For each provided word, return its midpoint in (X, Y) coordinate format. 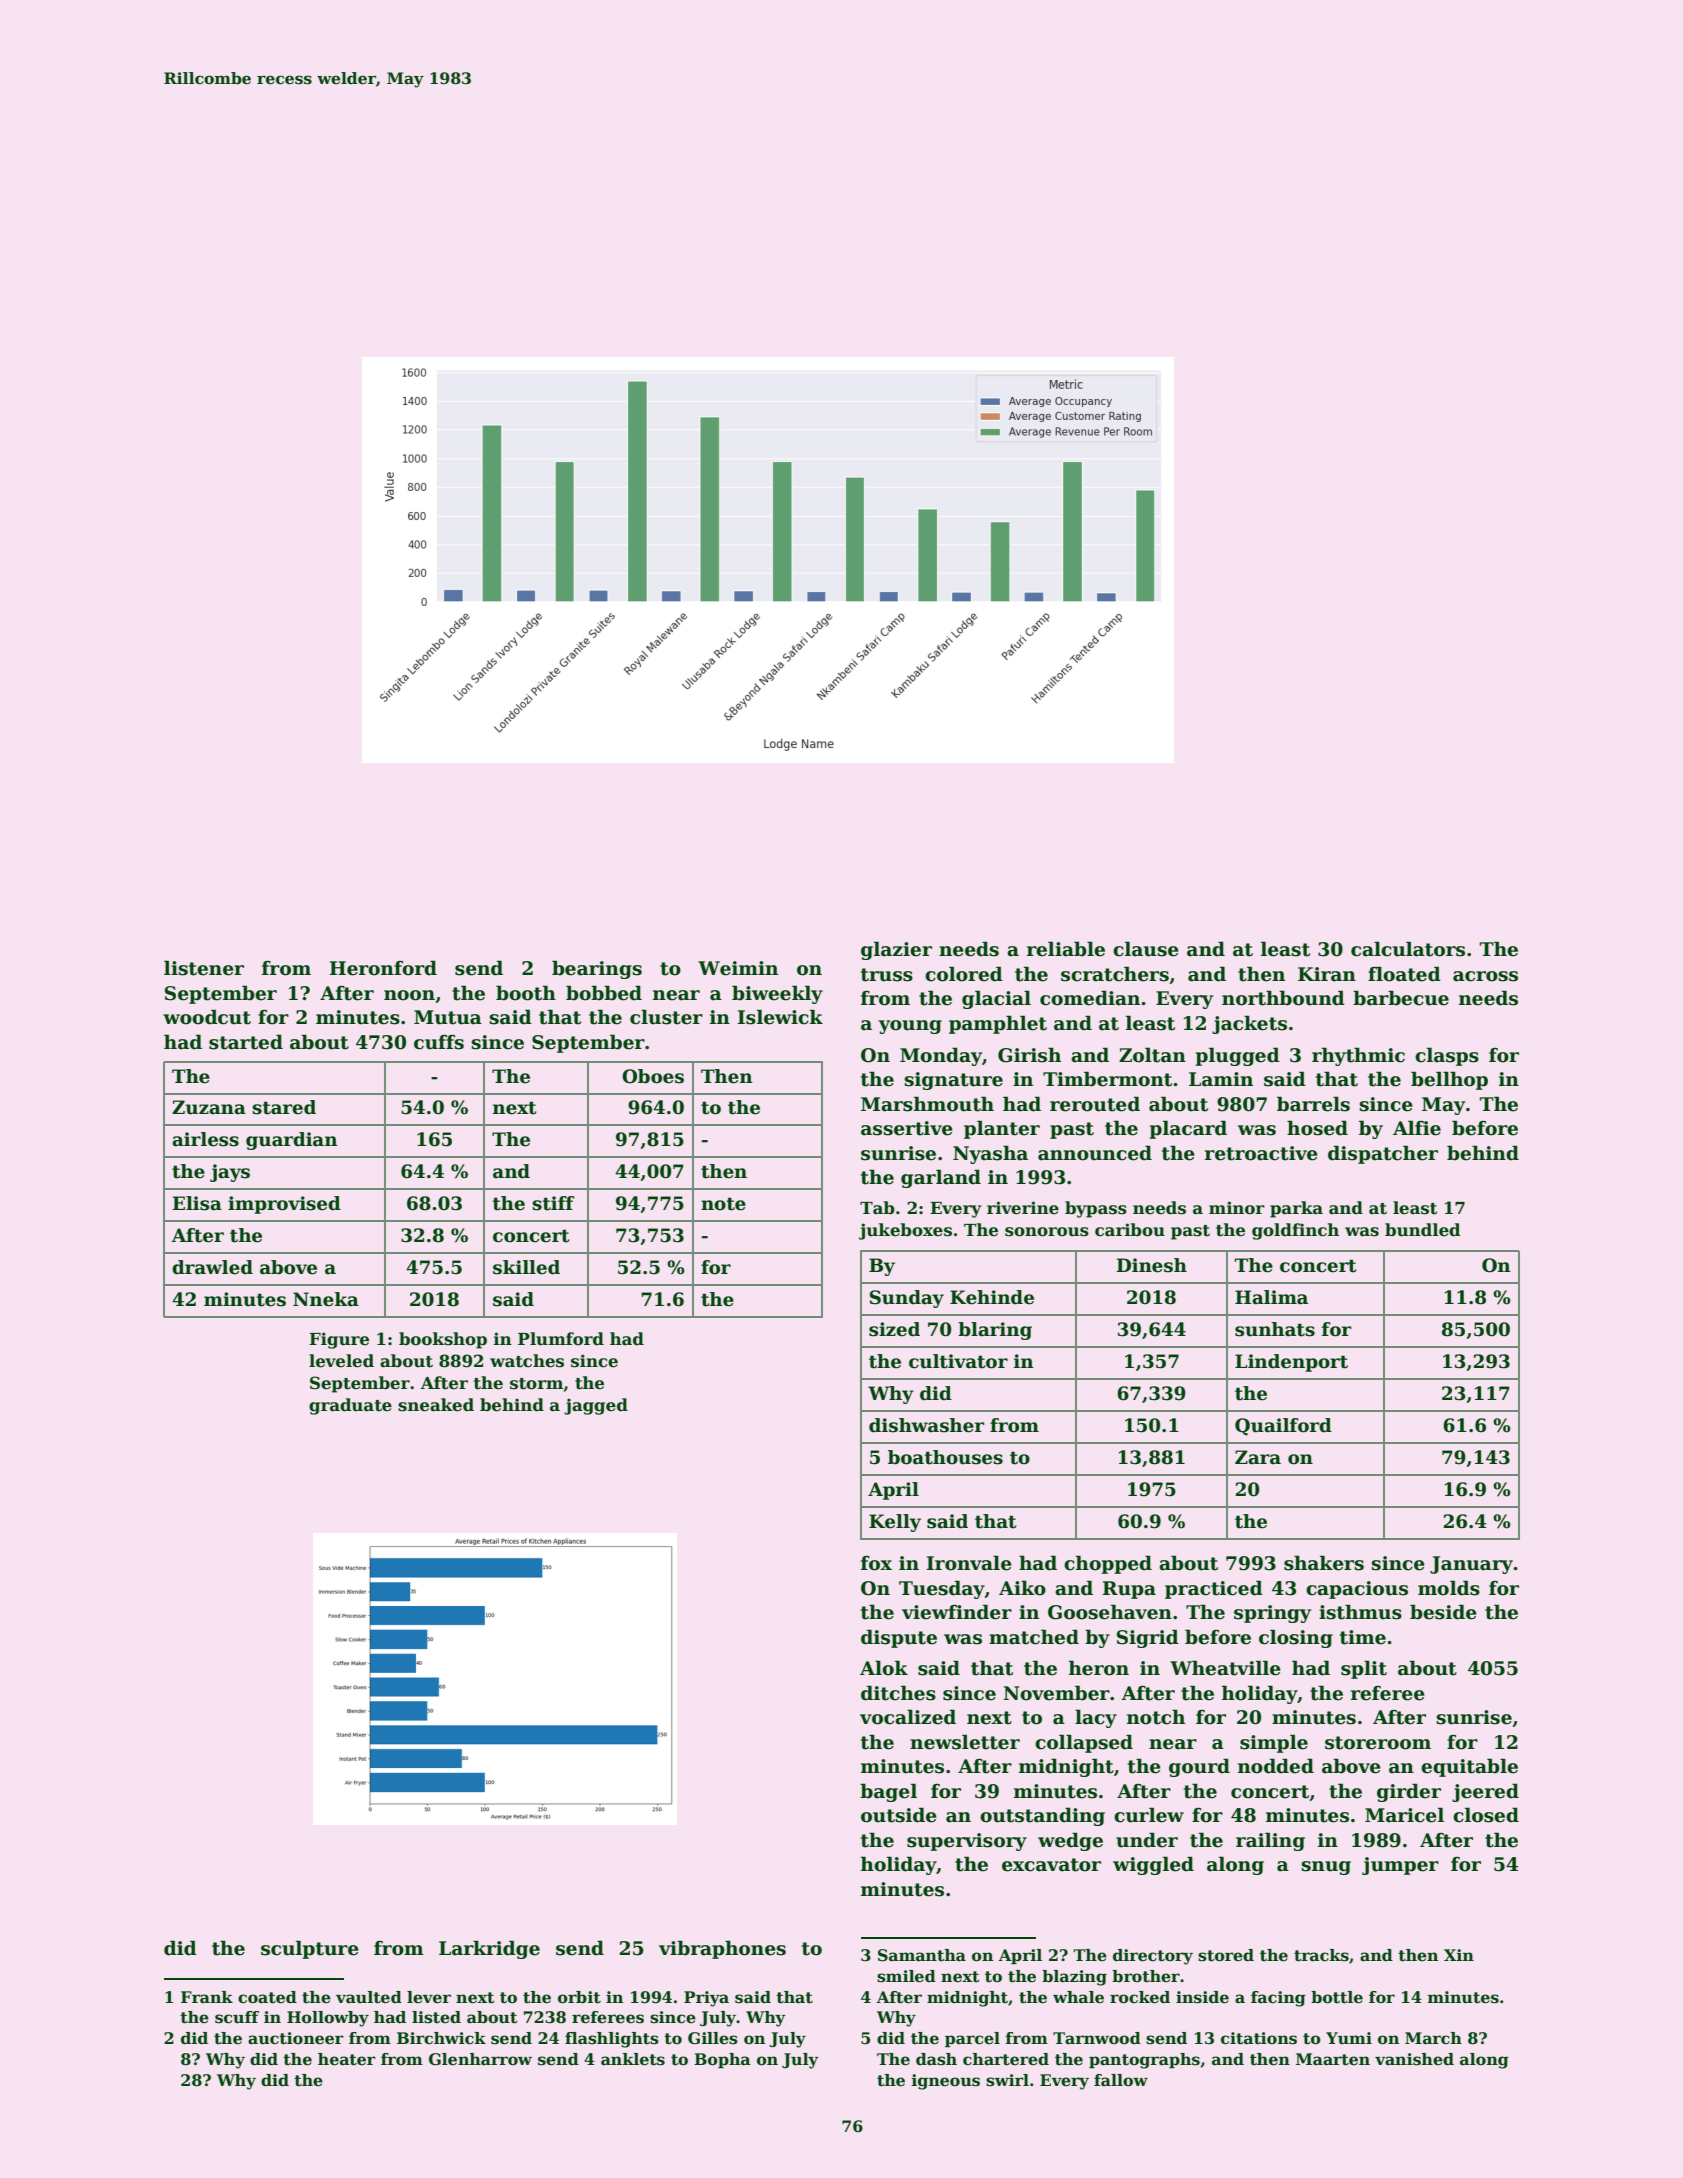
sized (894, 1329)
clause (1146, 949)
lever (429, 1997)
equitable (1469, 1767)
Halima (1271, 1297)
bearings (597, 969)
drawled (212, 1267)
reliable (1066, 949)
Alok (884, 1668)
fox (876, 1563)
